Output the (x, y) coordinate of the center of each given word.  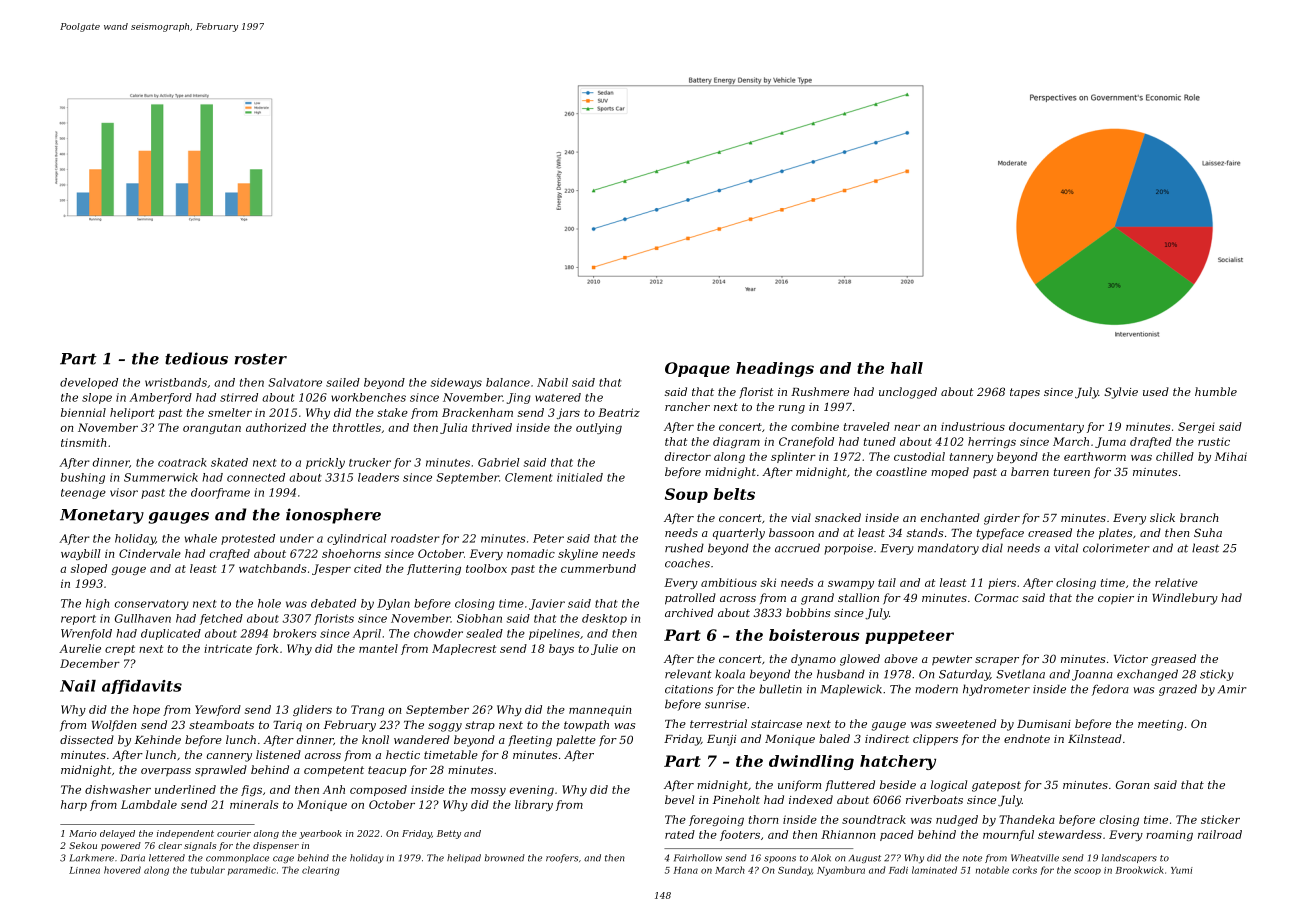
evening (532, 790)
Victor (1131, 659)
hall (907, 368)
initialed (580, 477)
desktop (604, 619)
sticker (1220, 819)
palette (576, 740)
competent (334, 771)
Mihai (1231, 456)
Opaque (697, 369)
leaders (378, 477)
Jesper (331, 569)
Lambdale (149, 804)
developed (89, 383)
